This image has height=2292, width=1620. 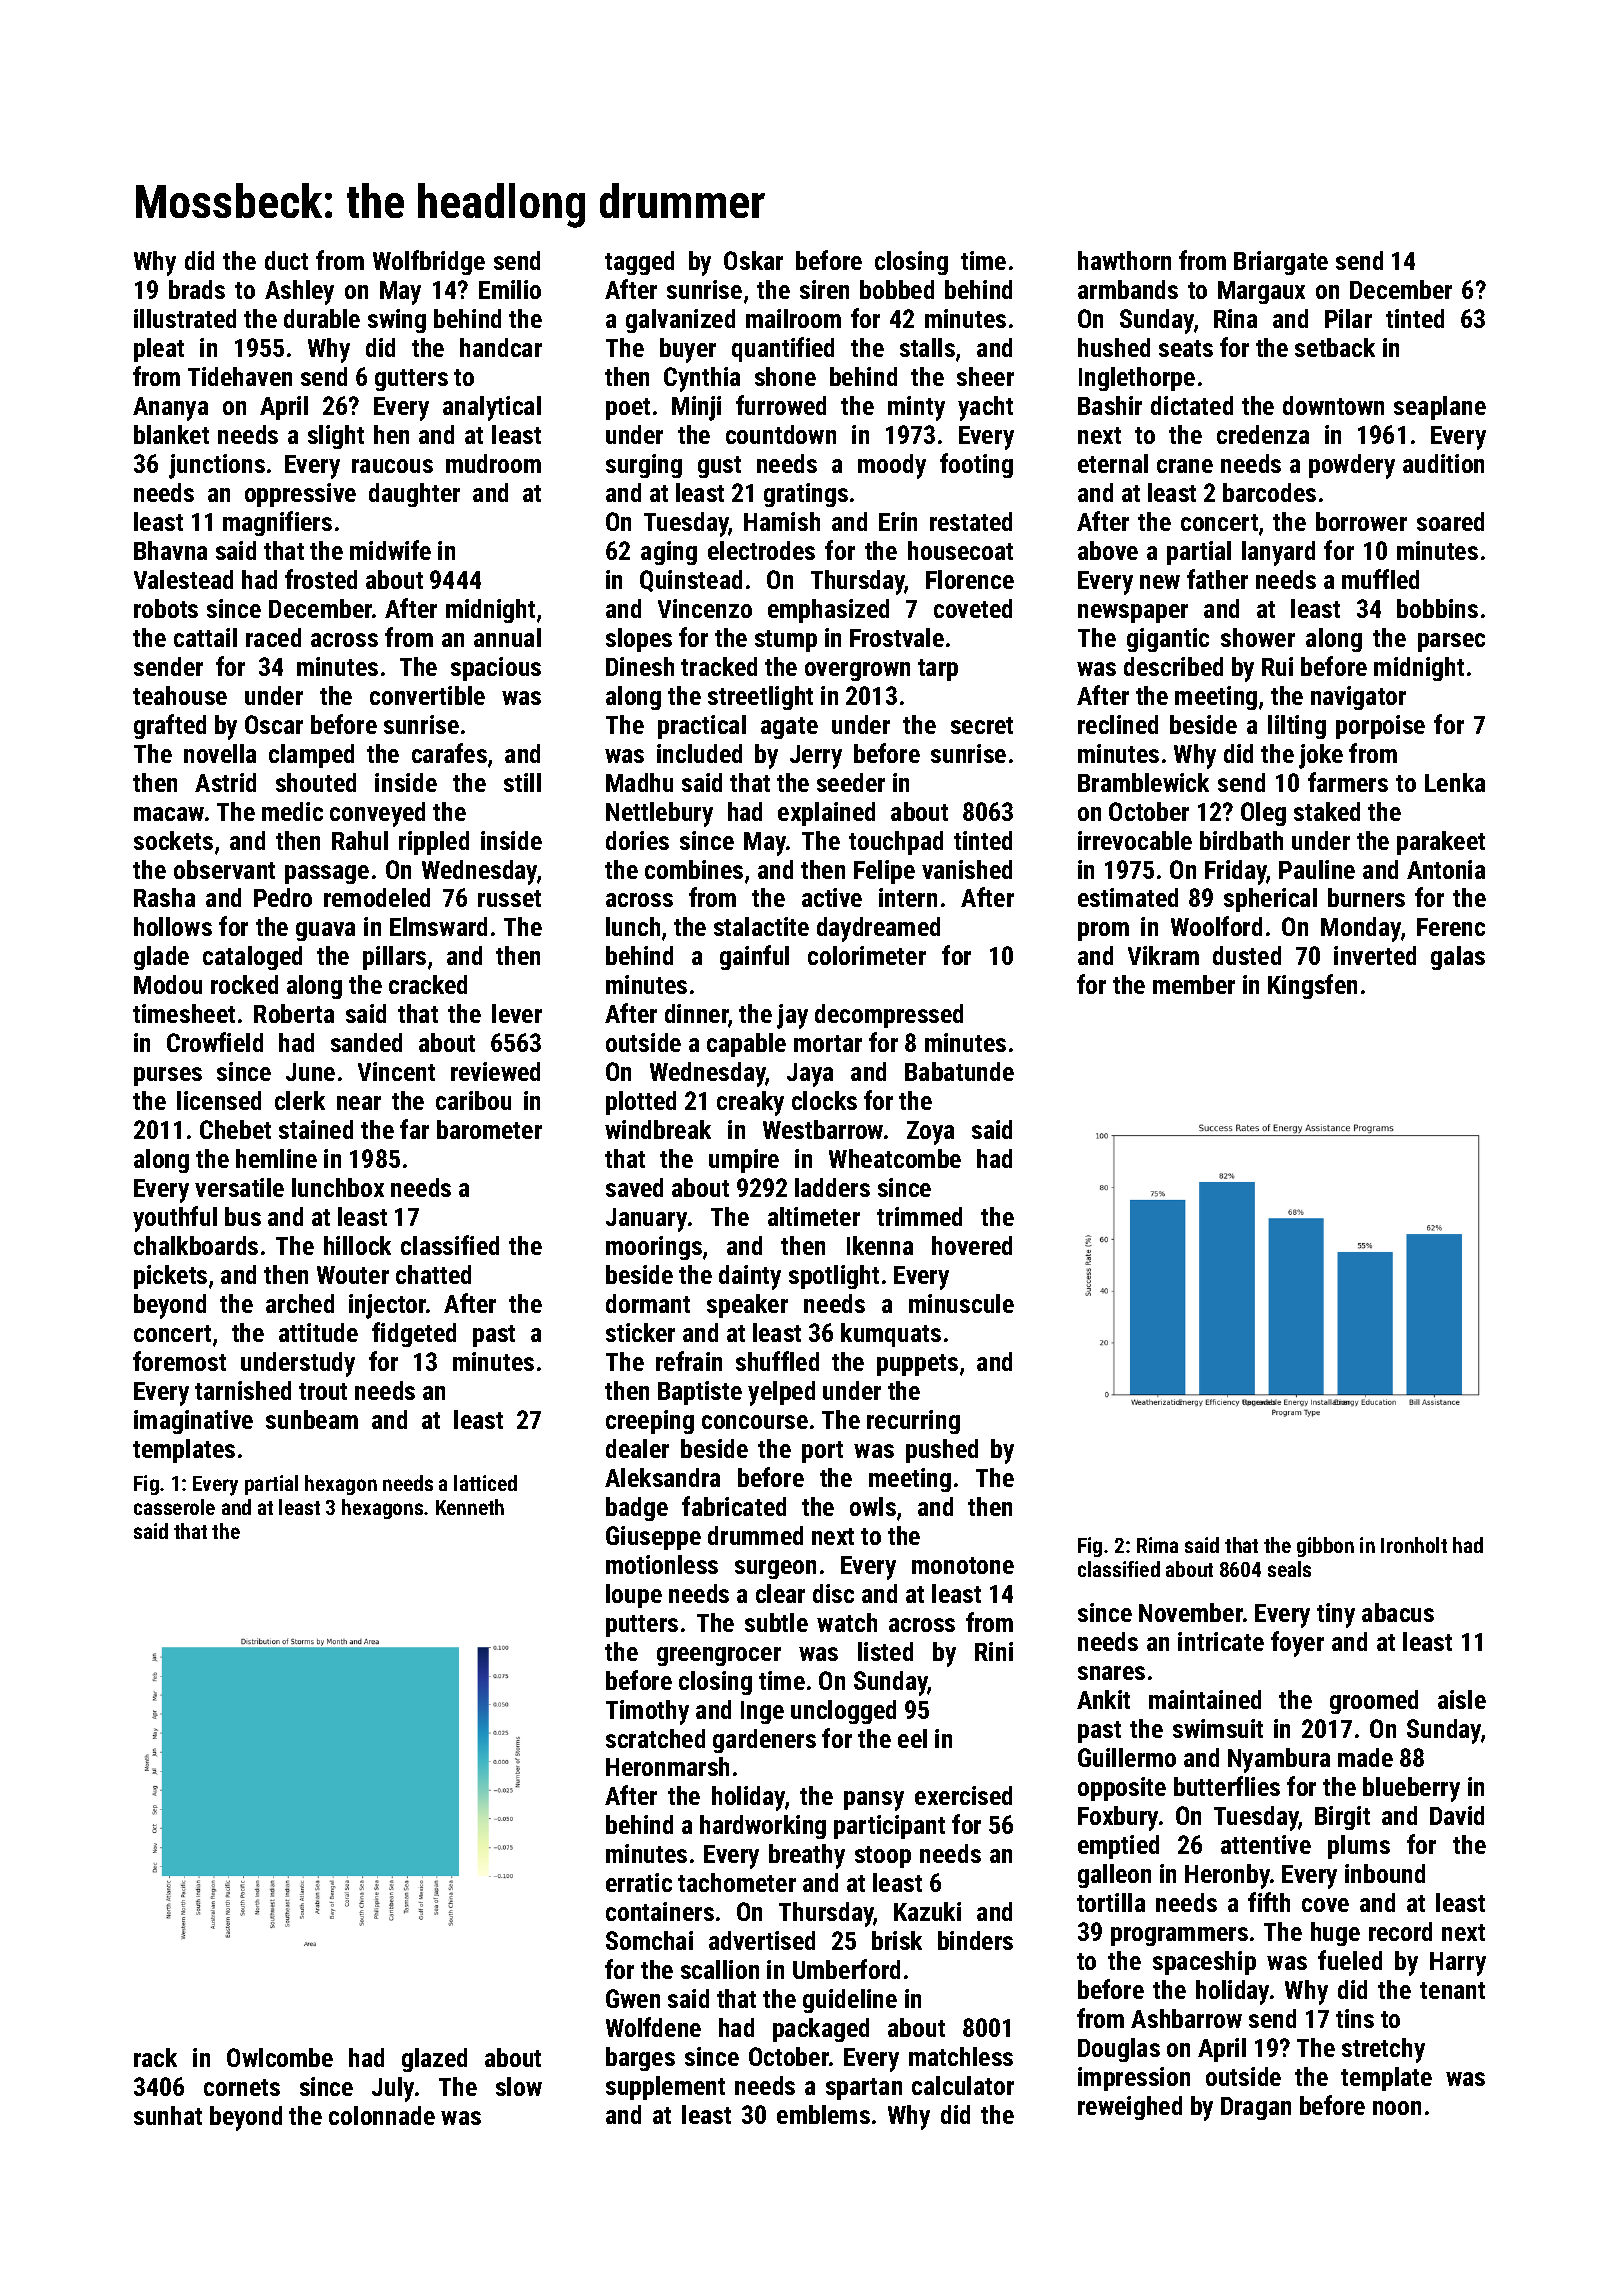 I want to click on spartan, so click(x=864, y=2089).
